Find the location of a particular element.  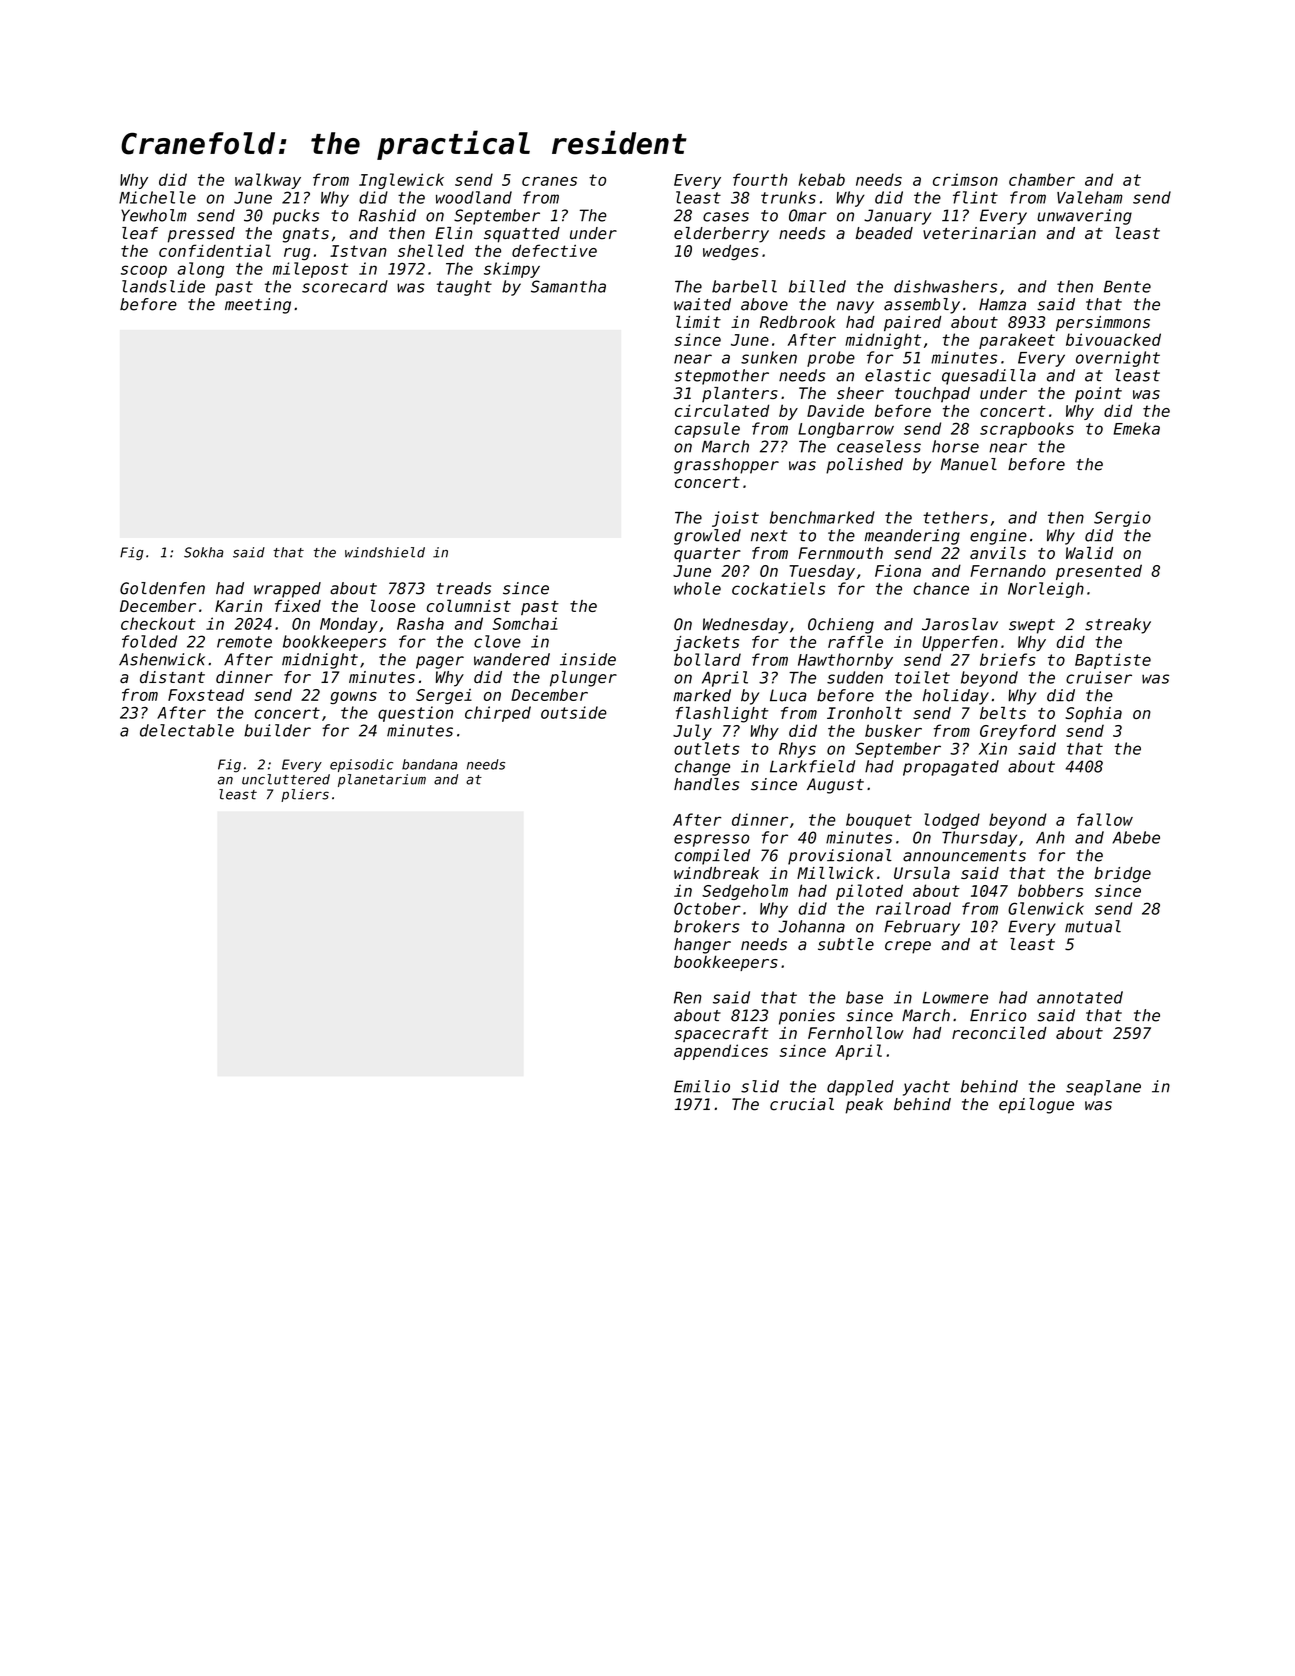

pliers is located at coordinates (305, 795).
